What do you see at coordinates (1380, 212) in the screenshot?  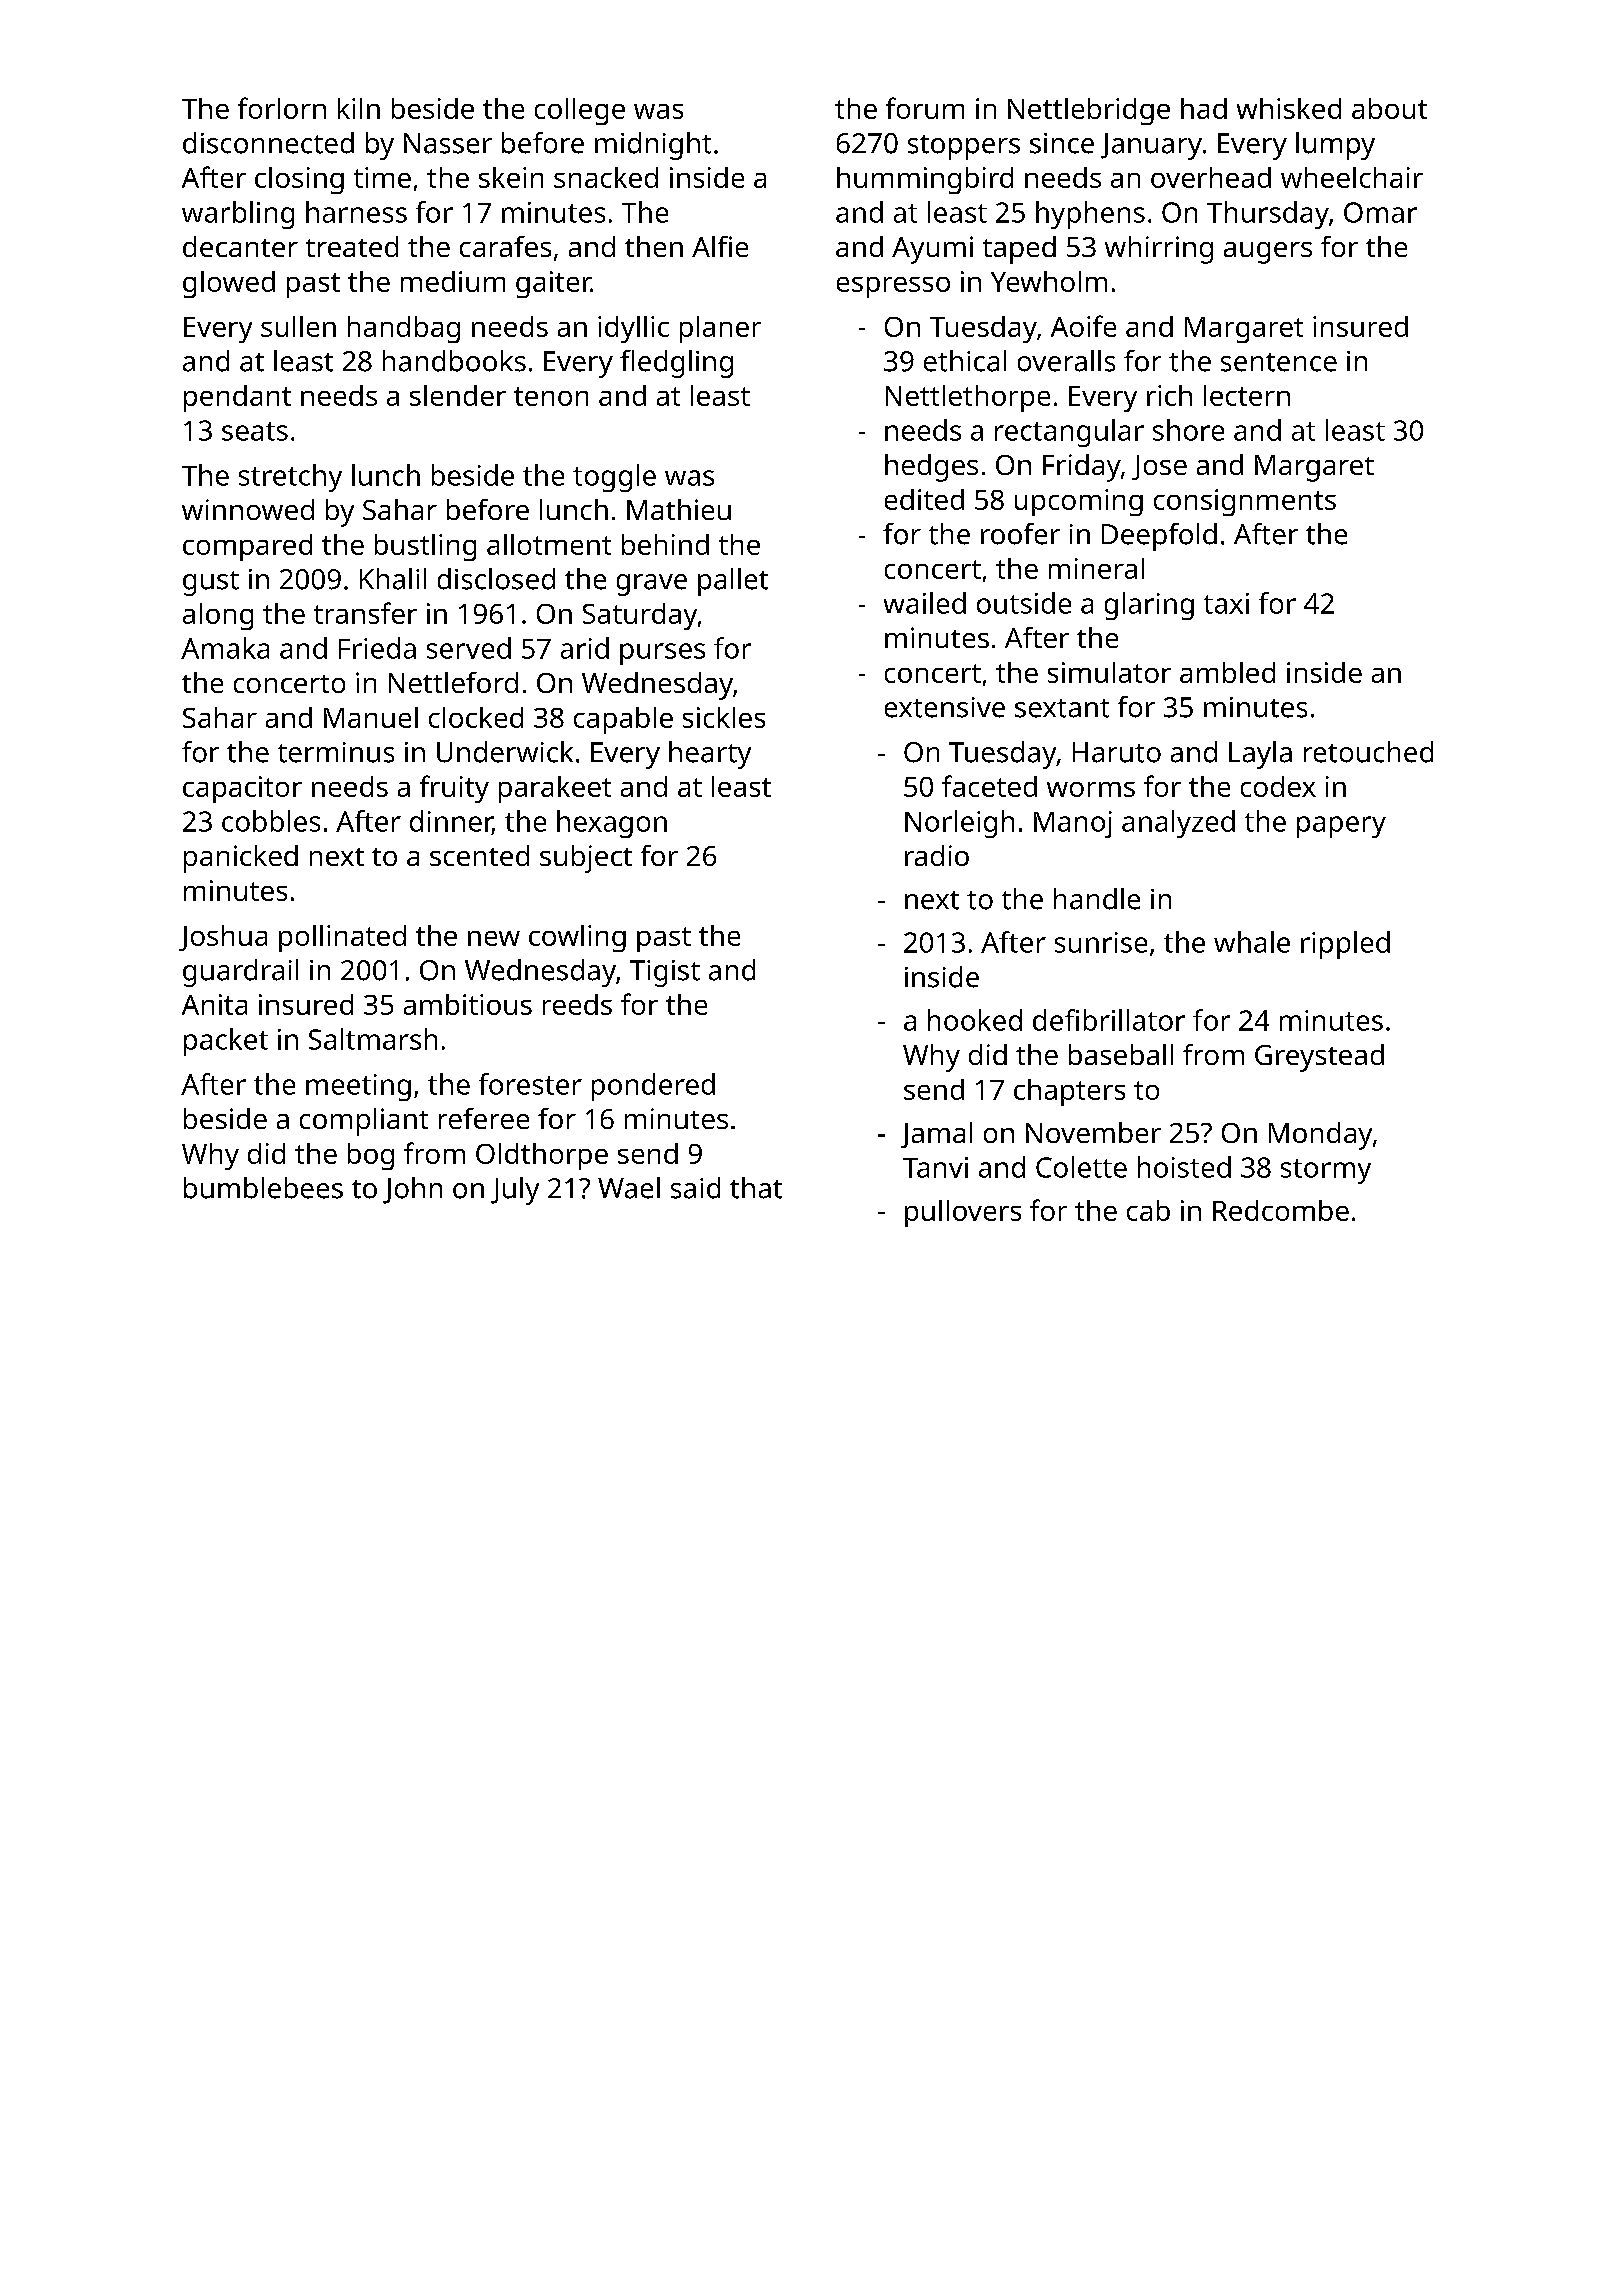 I see `Omar` at bounding box center [1380, 212].
